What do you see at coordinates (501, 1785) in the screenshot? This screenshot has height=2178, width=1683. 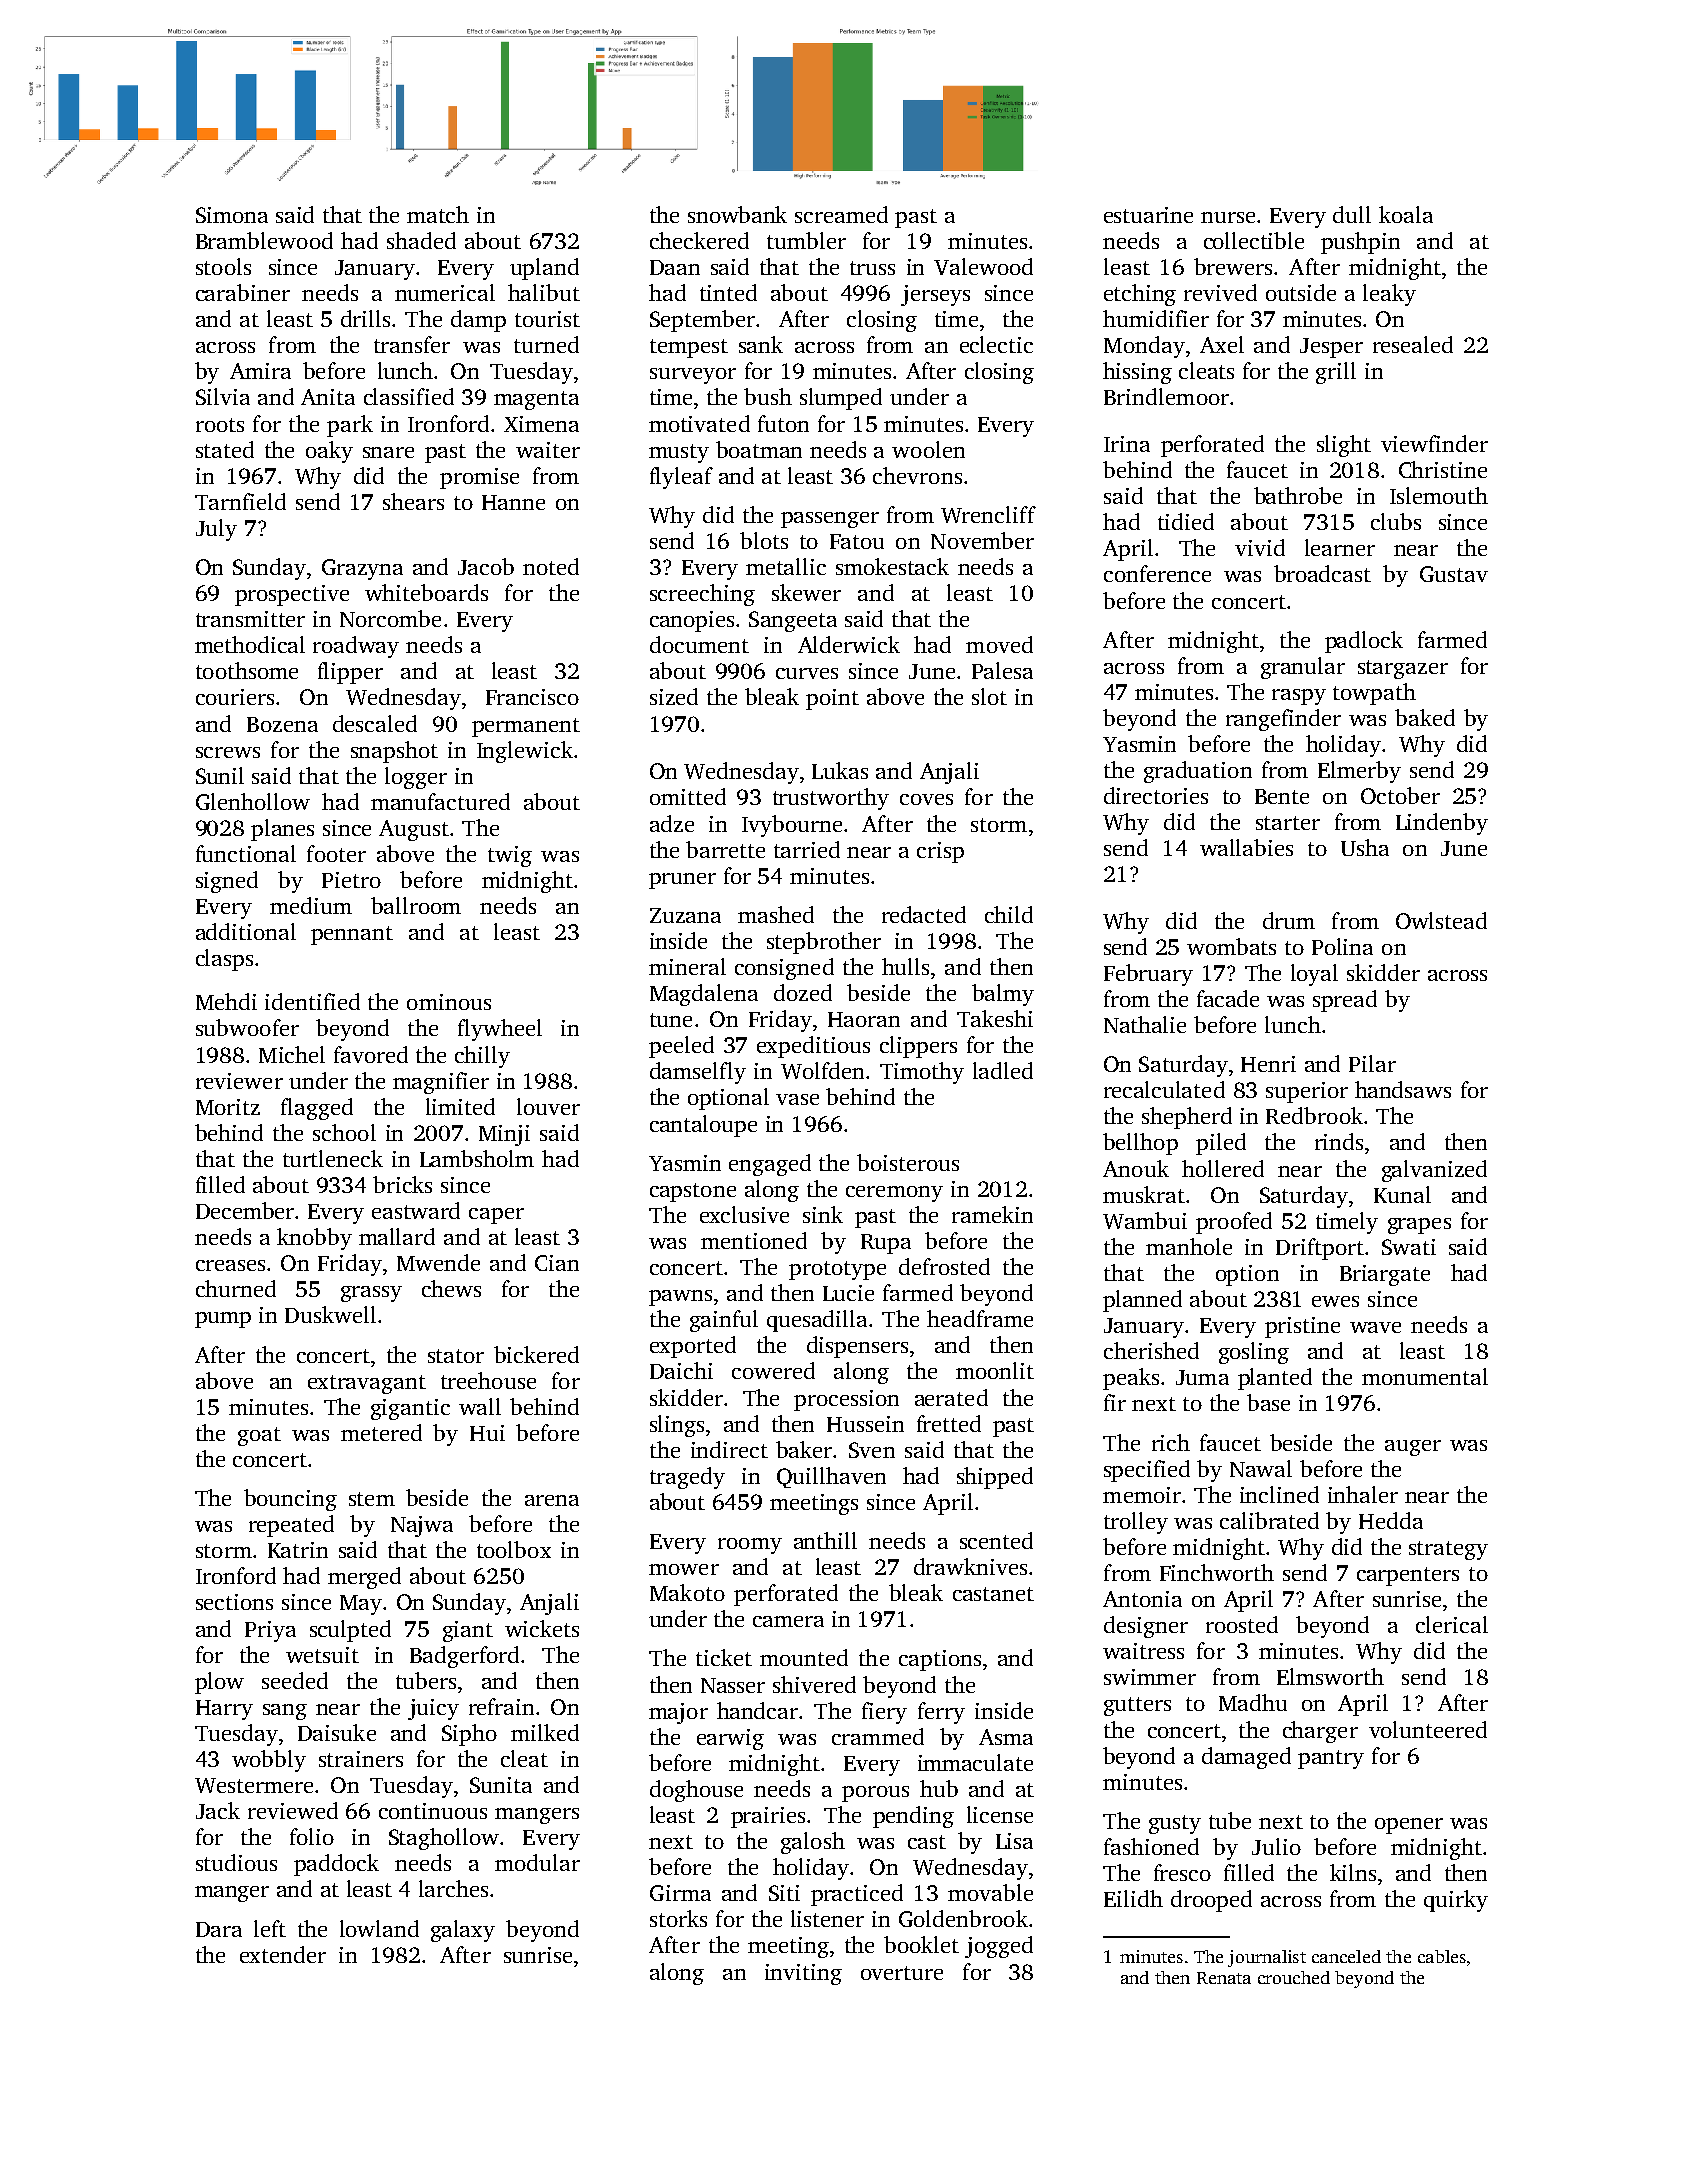 I see `Sunita` at bounding box center [501, 1785].
